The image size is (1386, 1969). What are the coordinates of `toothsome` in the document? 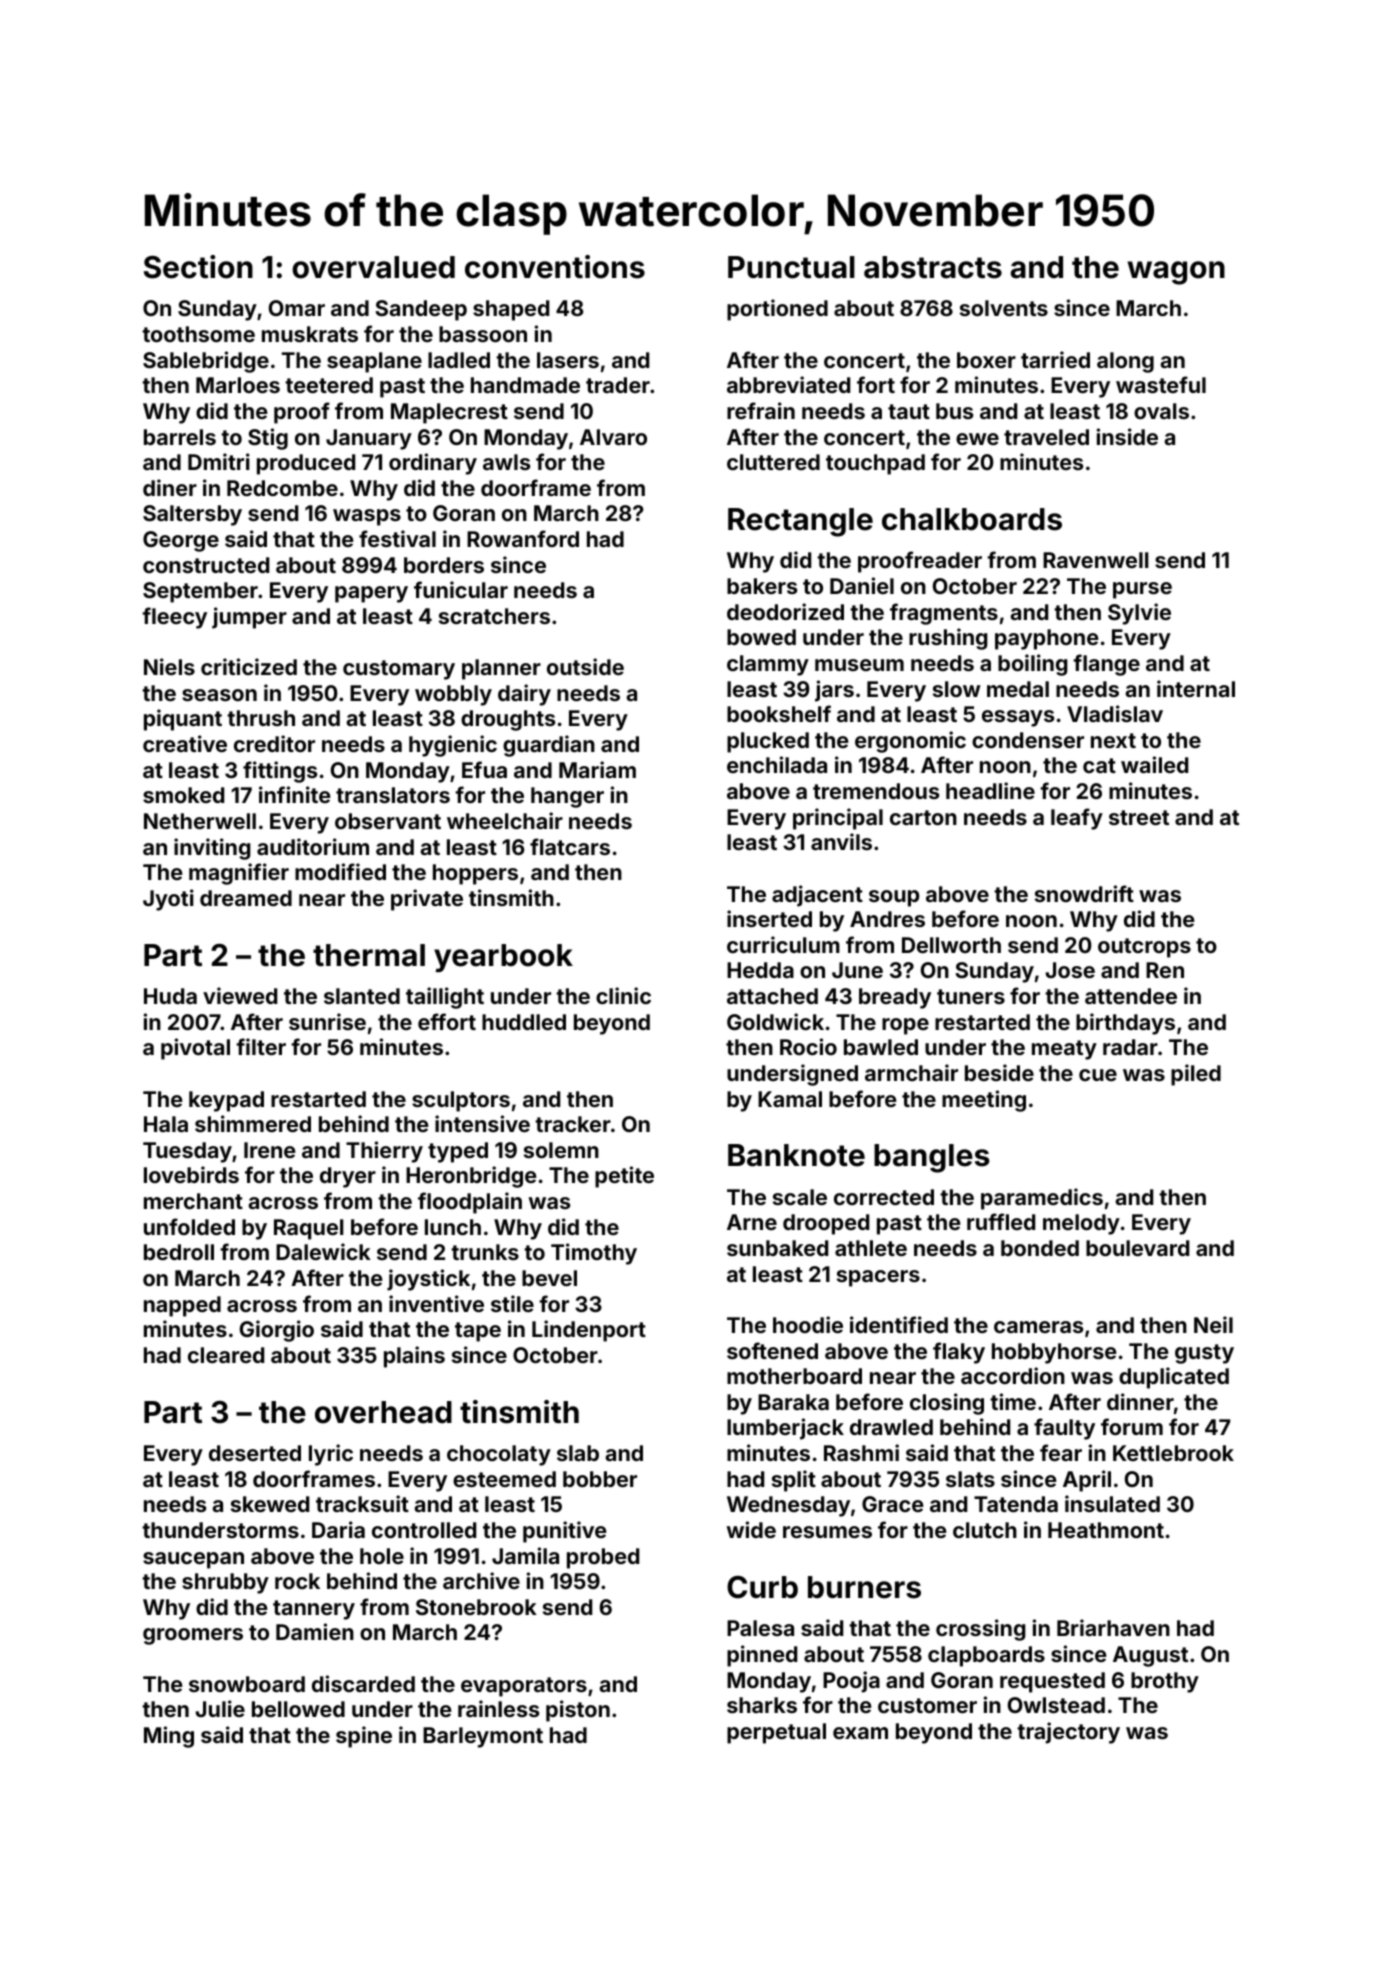 It's located at (198, 334).
